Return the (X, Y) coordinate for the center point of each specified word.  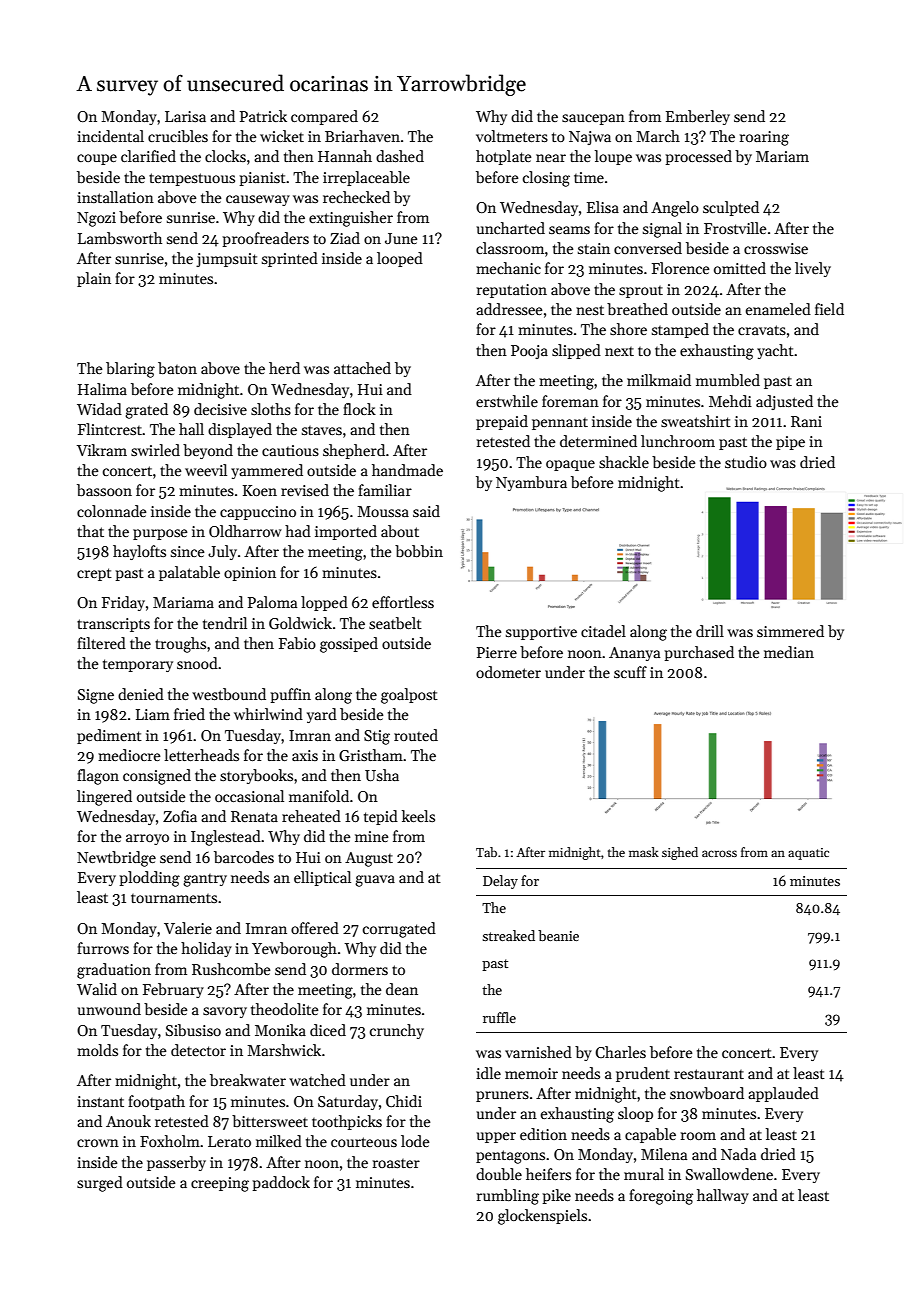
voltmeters (512, 136)
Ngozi (96, 219)
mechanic (508, 268)
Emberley (698, 117)
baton (177, 368)
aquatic (808, 854)
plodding (150, 879)
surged (100, 1184)
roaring (764, 138)
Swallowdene (729, 1174)
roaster (396, 1163)
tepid (381, 817)
